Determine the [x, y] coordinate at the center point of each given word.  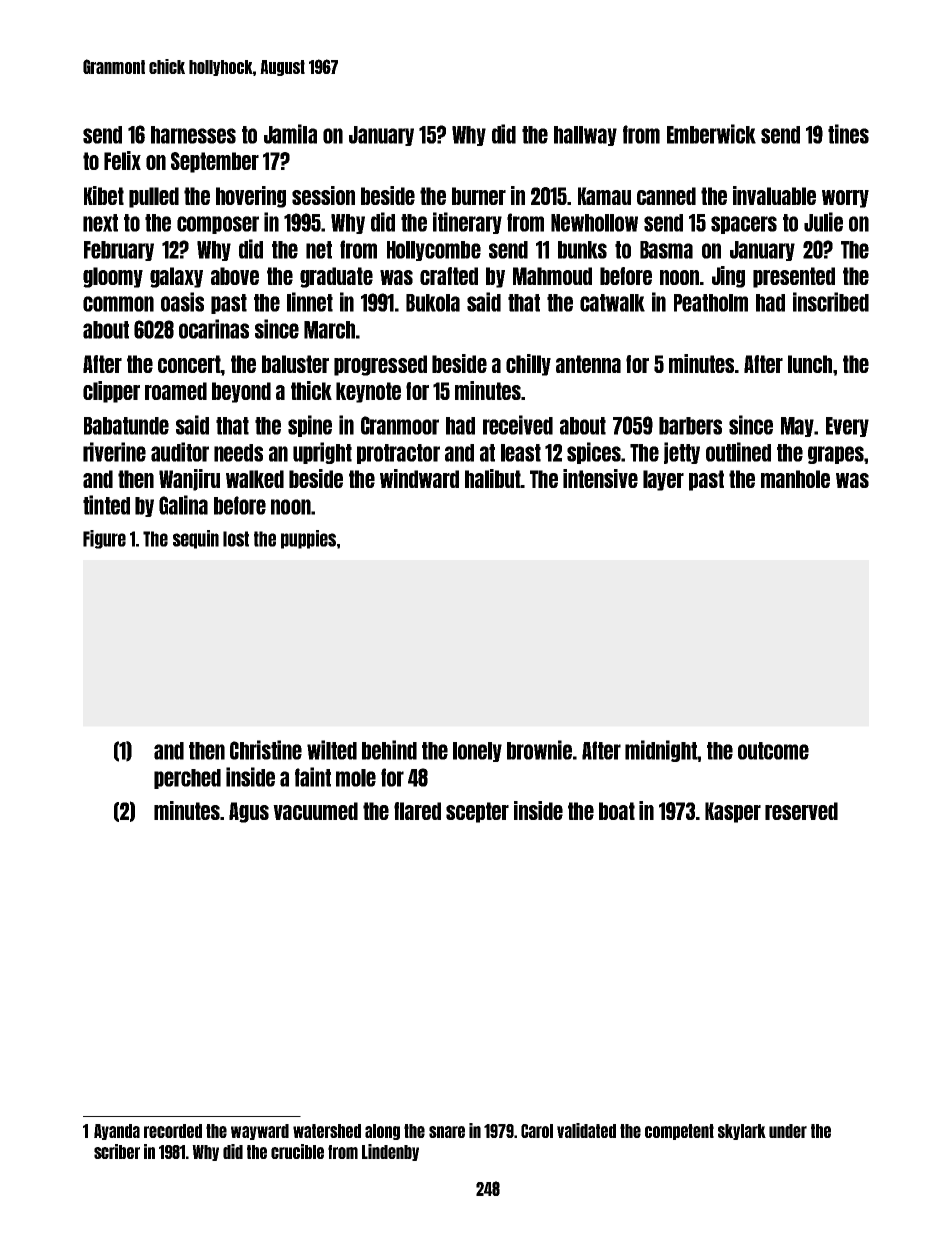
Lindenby [390, 1152]
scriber [117, 1151]
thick [311, 390]
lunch [810, 364]
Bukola [433, 303]
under [788, 1131]
